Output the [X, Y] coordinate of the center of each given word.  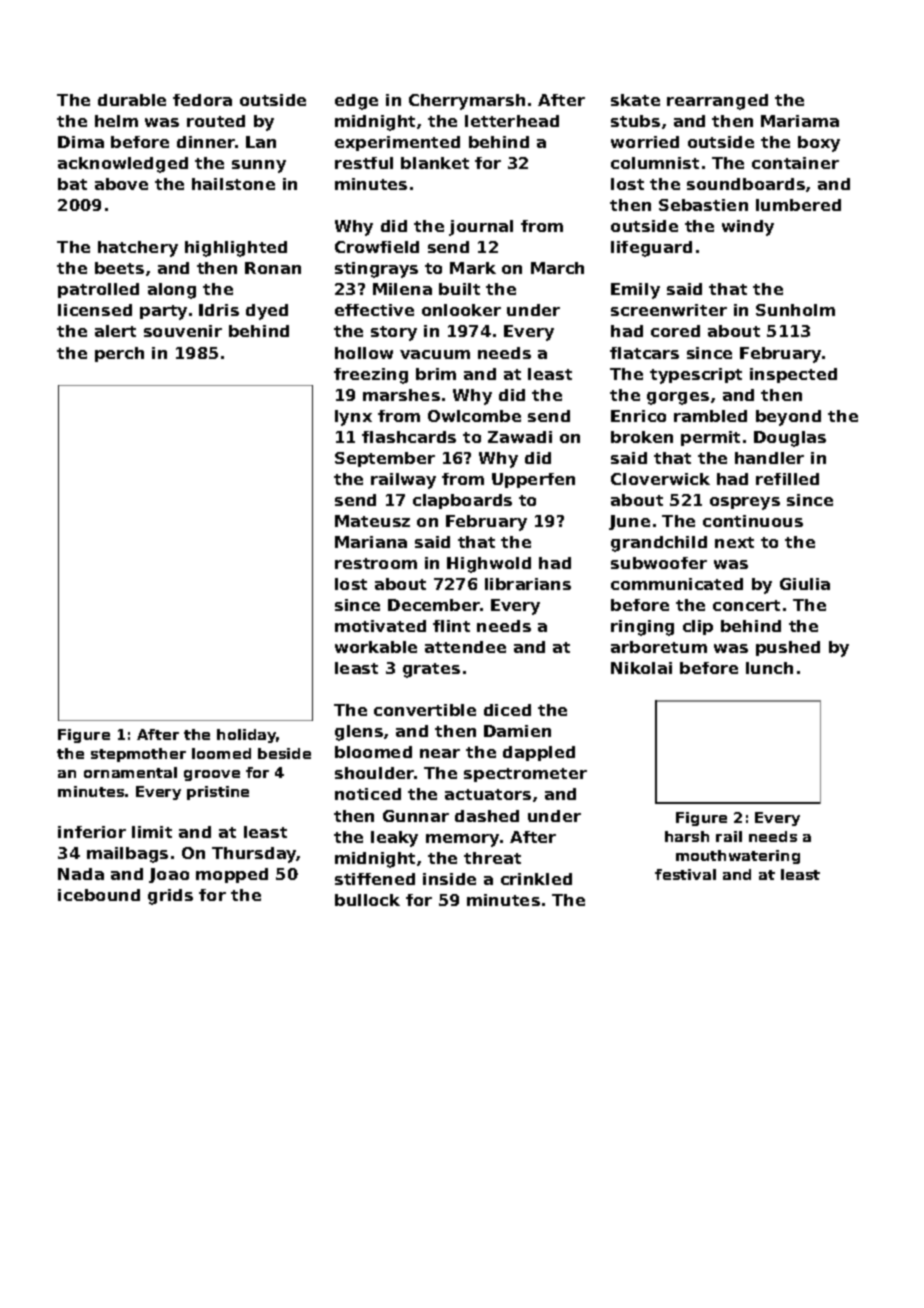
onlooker [461, 310]
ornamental [130, 772]
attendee [465, 647]
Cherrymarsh [467, 102]
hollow [364, 353]
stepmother [138, 755]
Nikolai [641, 668]
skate [635, 100]
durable [132, 100]
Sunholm [795, 310]
